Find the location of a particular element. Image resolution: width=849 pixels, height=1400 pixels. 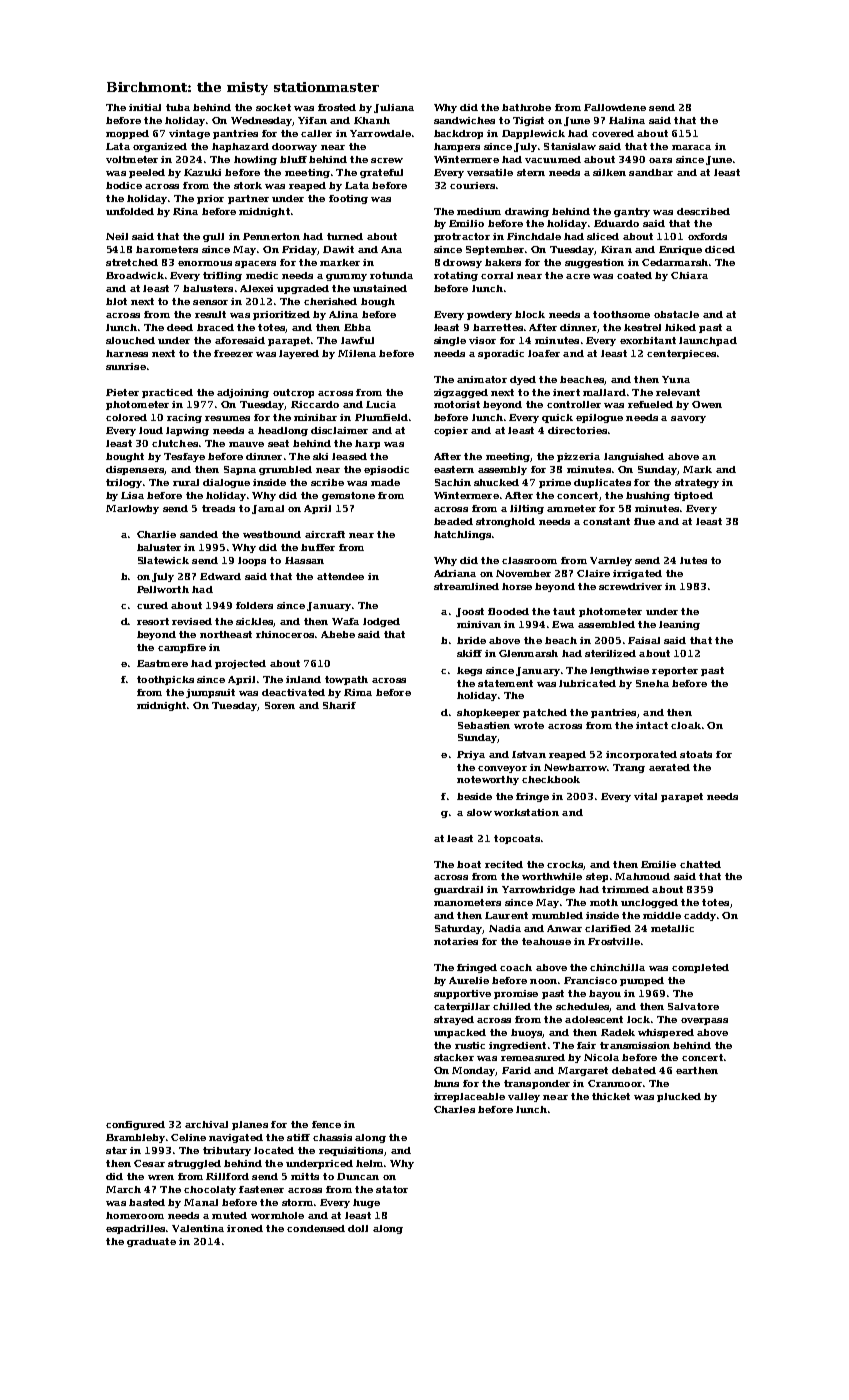

irrigated is located at coordinates (637, 574).
